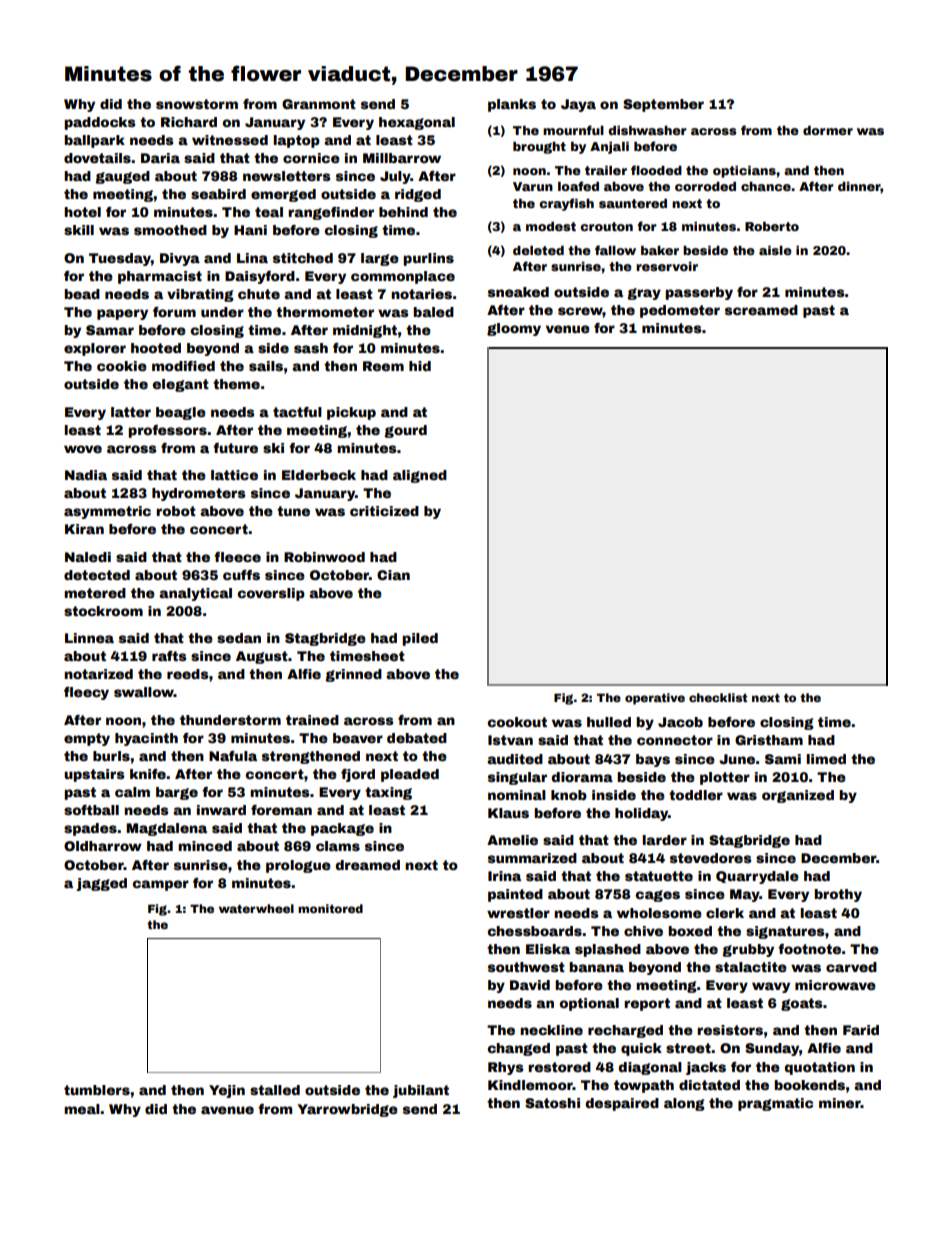 This screenshot has width=952, height=1233. What do you see at coordinates (539, 148) in the screenshot?
I see `brought` at bounding box center [539, 148].
